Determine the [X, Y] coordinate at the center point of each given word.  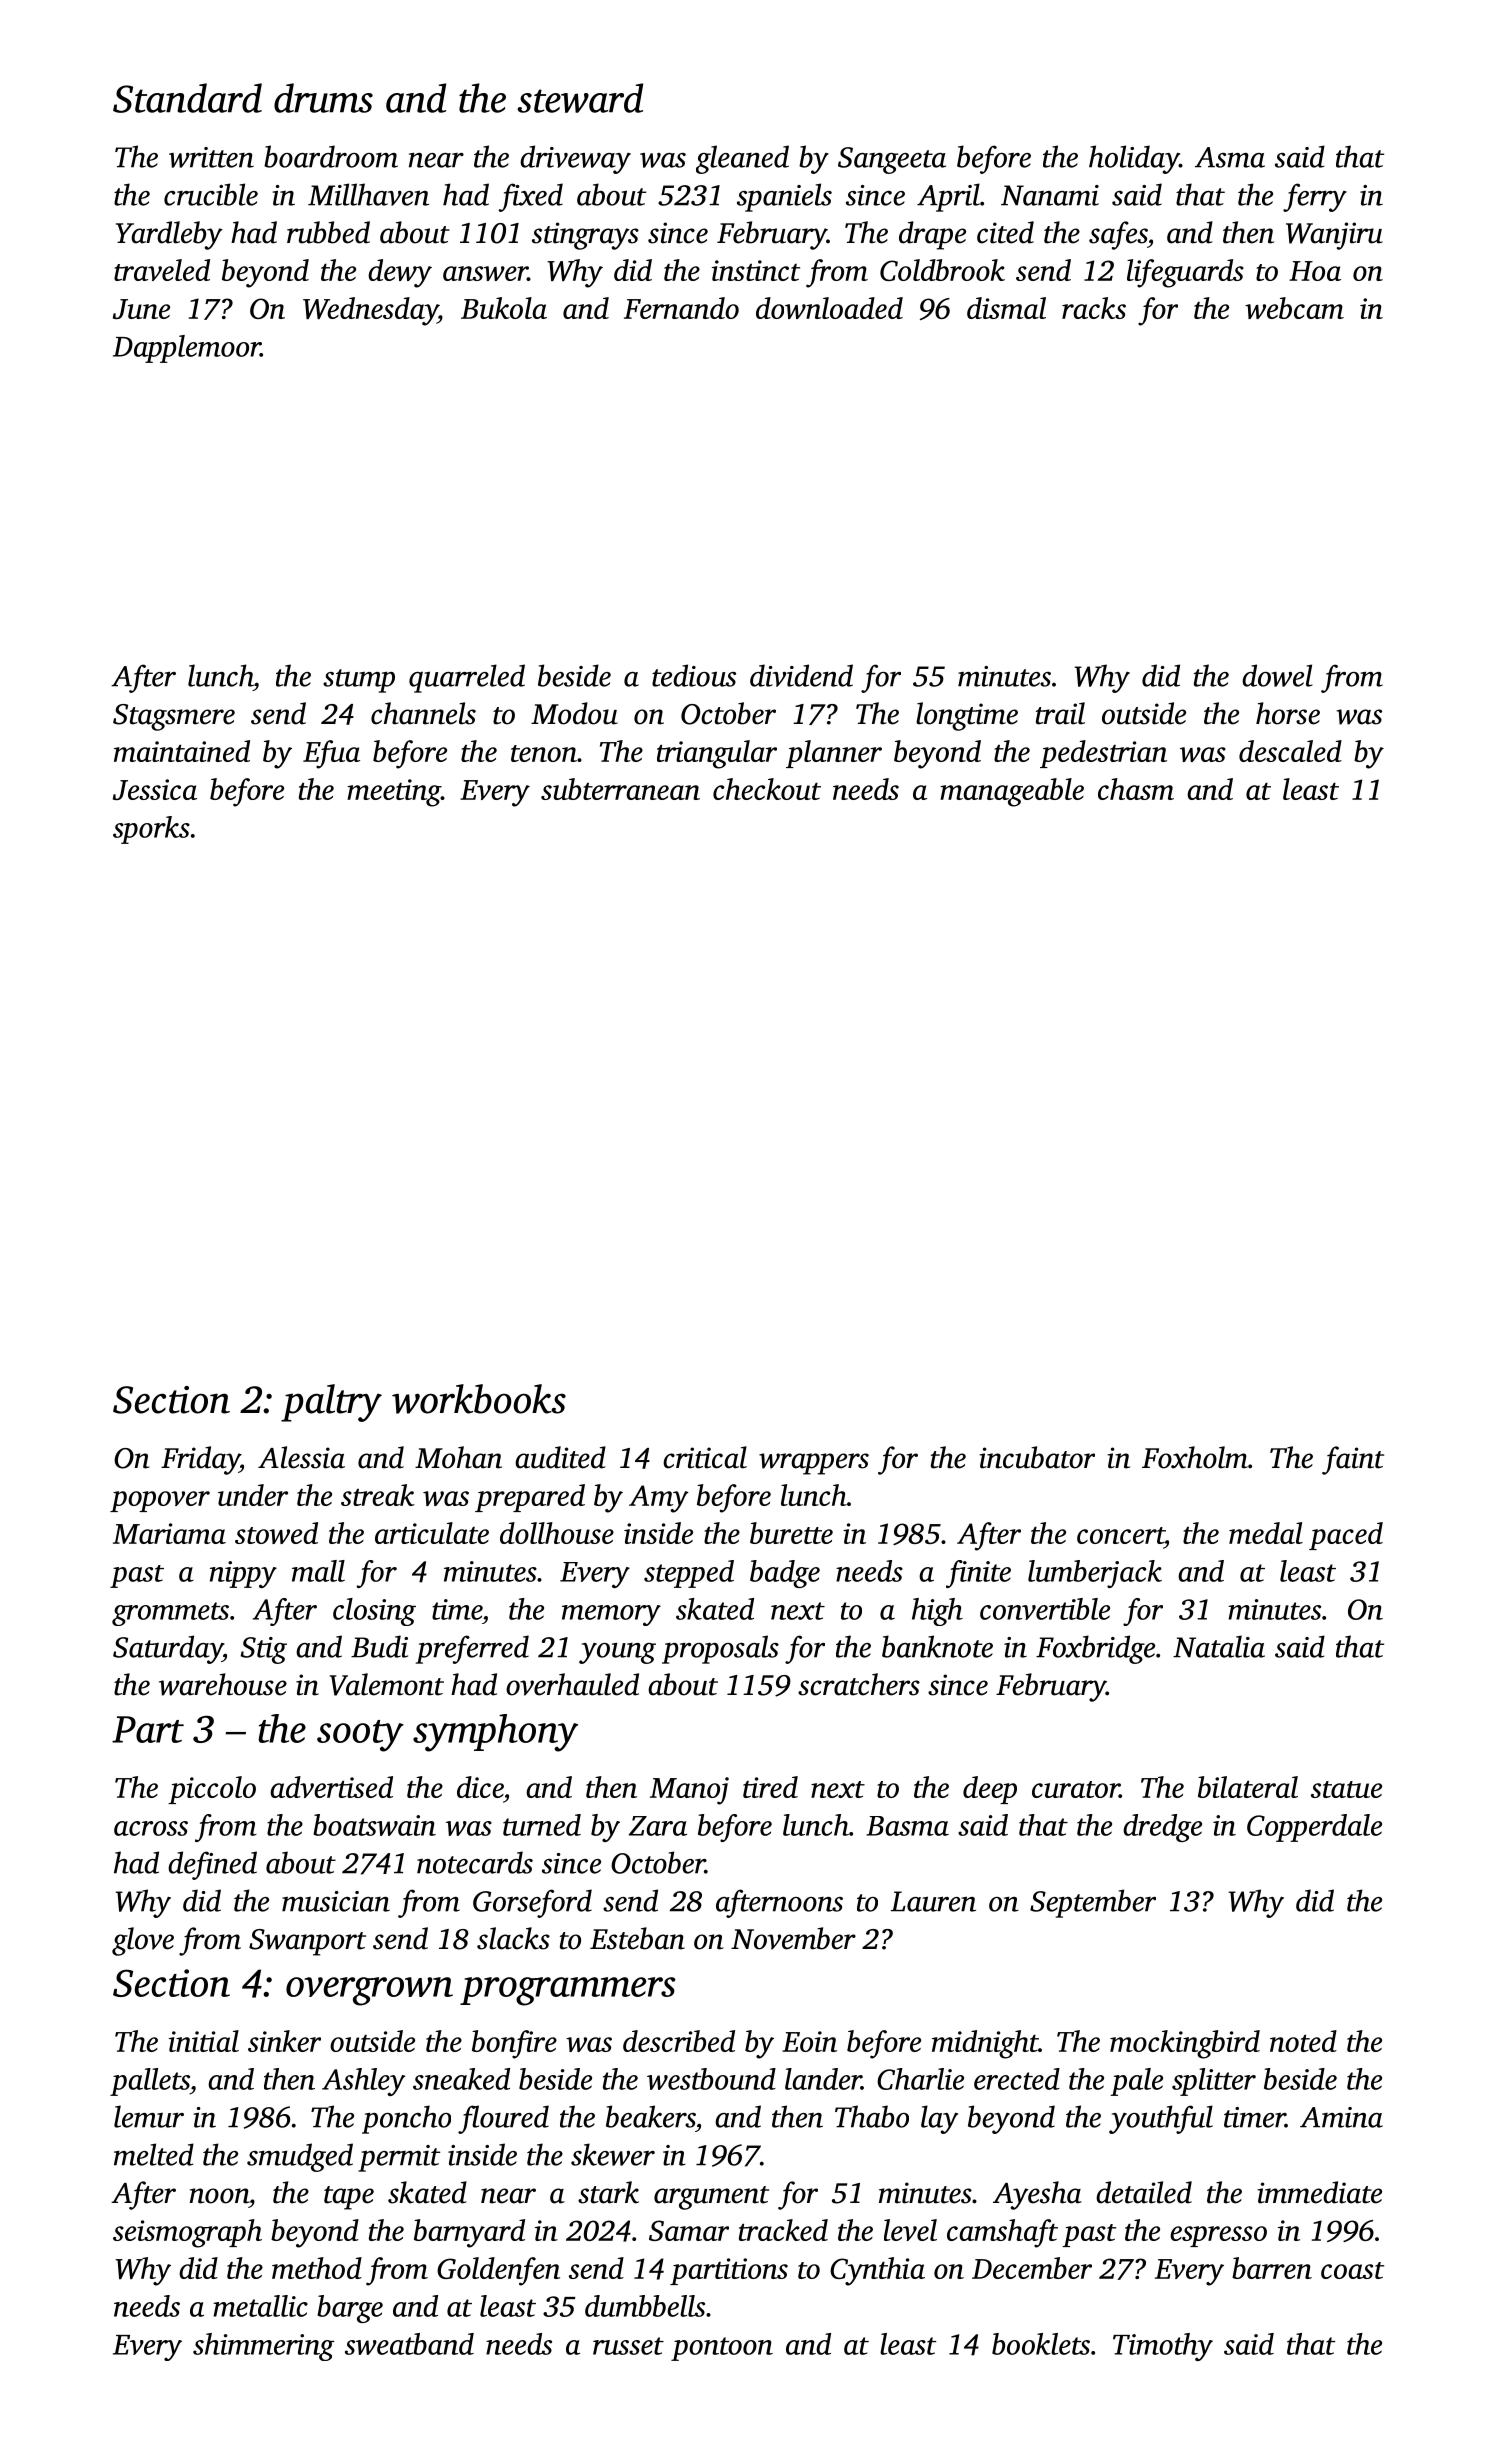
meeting [394, 793]
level [910, 2230]
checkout [767, 789]
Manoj [689, 1791]
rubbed [328, 232]
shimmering [263, 2347]
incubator [1037, 1457]
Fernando [681, 308]
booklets [1041, 2344]
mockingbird [1185, 2044]
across [151, 1828]
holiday [1134, 159]
